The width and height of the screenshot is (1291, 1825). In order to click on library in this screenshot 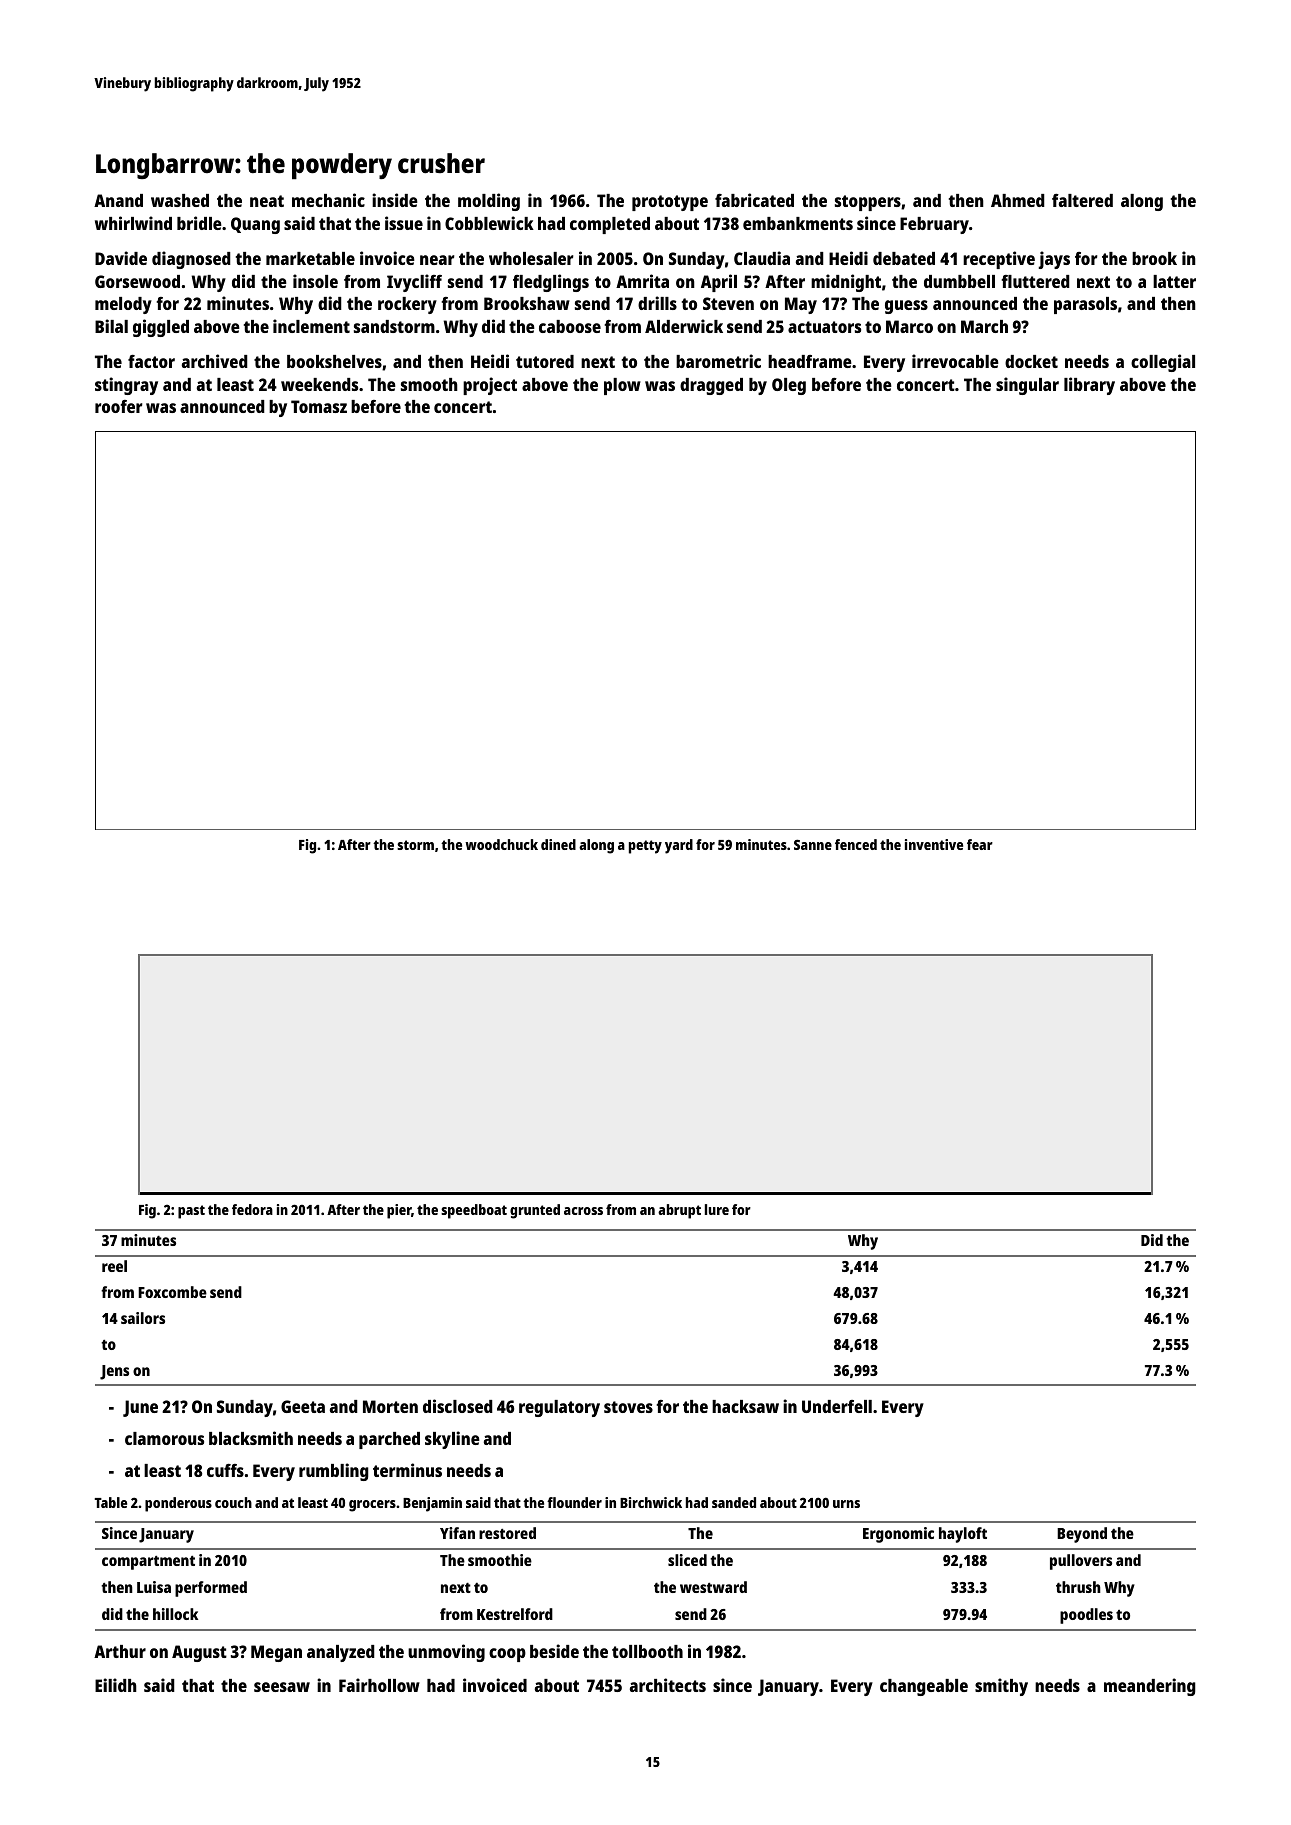, I will do `click(1089, 386)`.
